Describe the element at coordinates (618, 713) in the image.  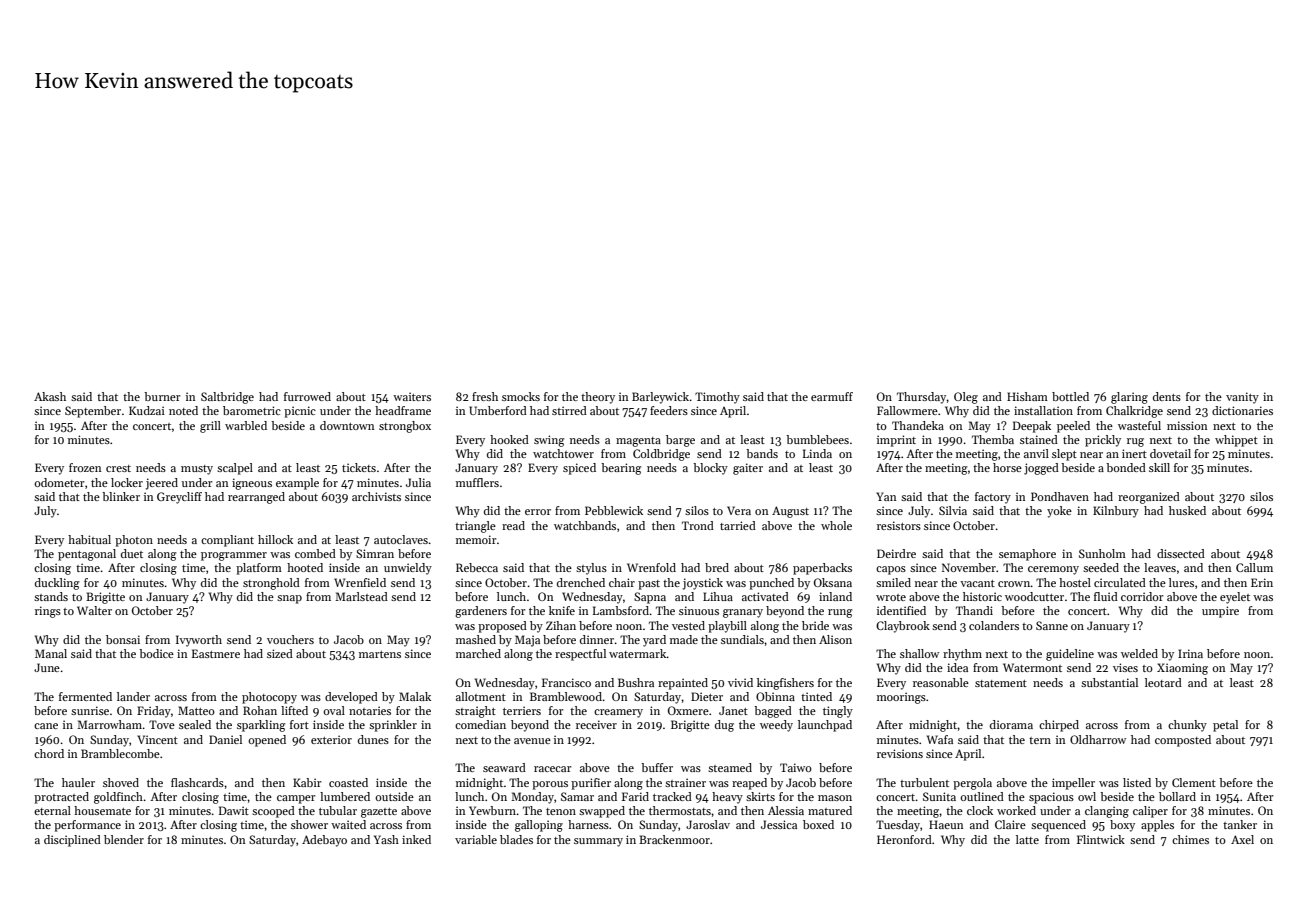
I see `creamery` at that location.
